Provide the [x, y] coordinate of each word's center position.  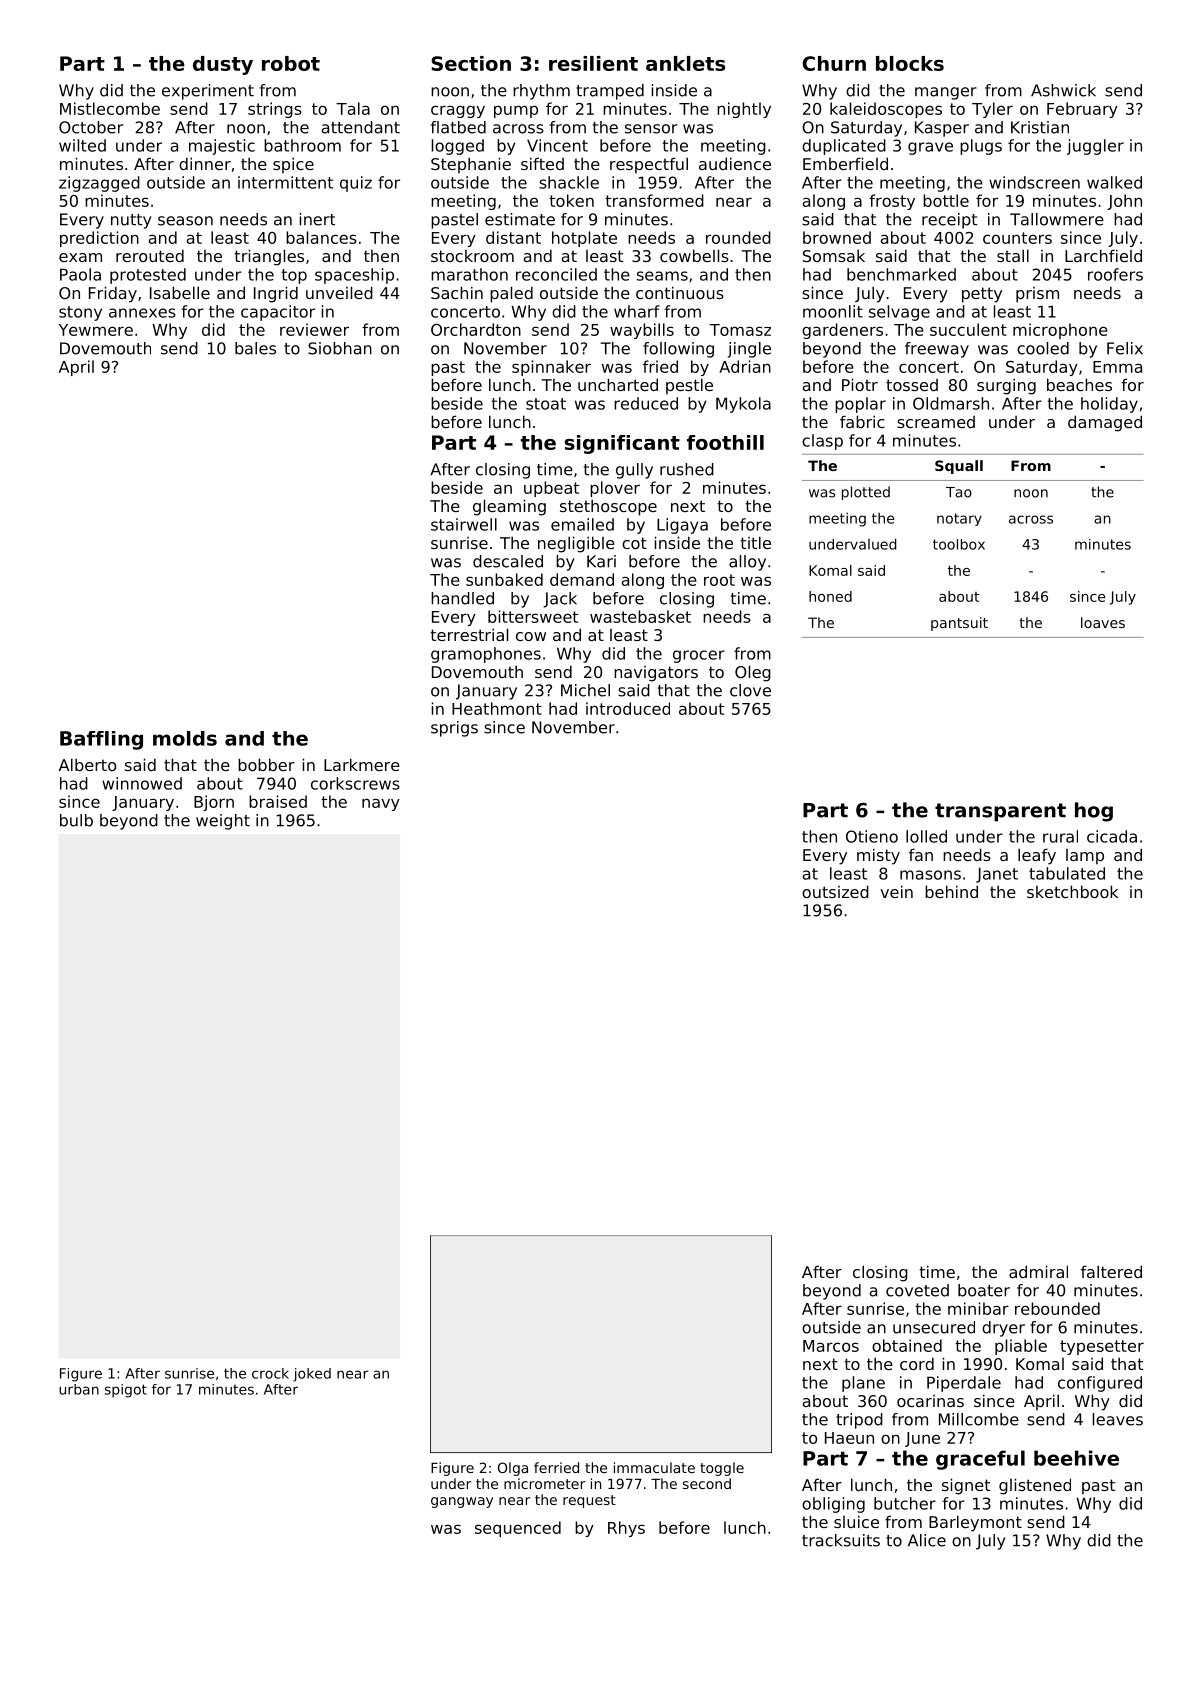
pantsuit [959, 624]
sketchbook [1072, 891]
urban [79, 1389]
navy [381, 804]
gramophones [486, 655]
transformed [654, 200]
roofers [1115, 274]
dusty [223, 65]
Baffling [101, 740]
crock [270, 1373]
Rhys [626, 1529]
